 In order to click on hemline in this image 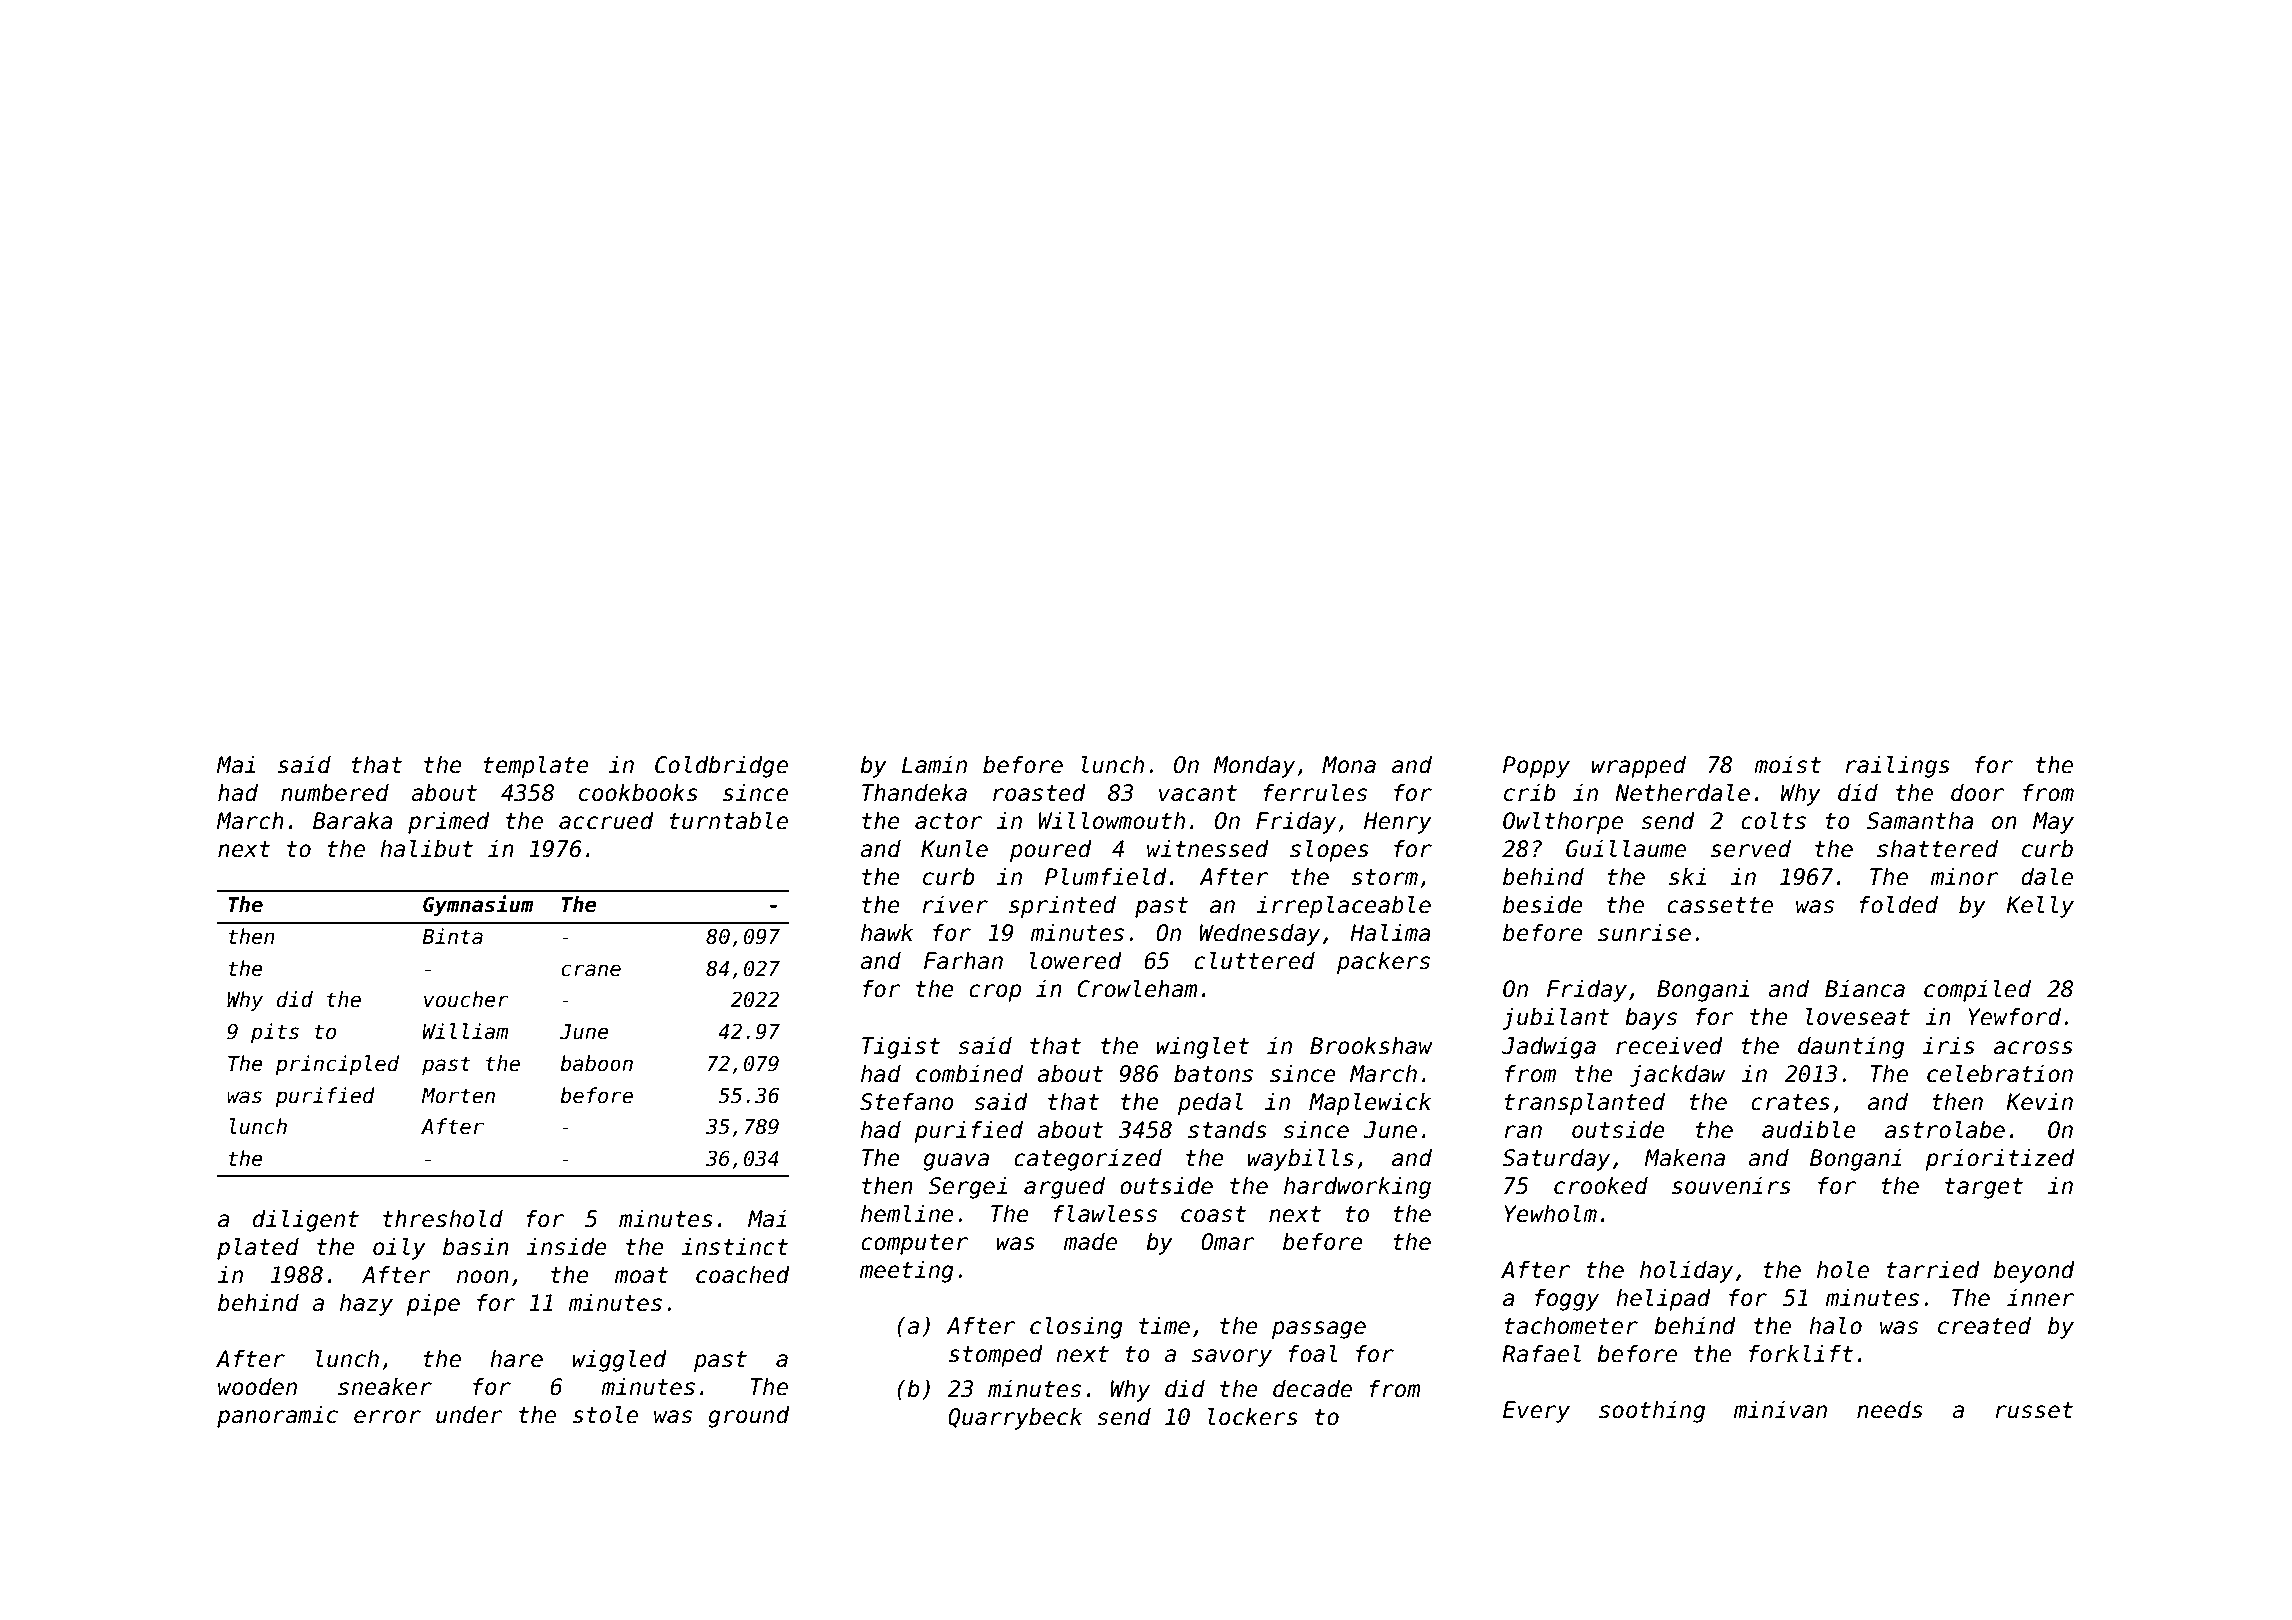, I will do `click(907, 1214)`.
